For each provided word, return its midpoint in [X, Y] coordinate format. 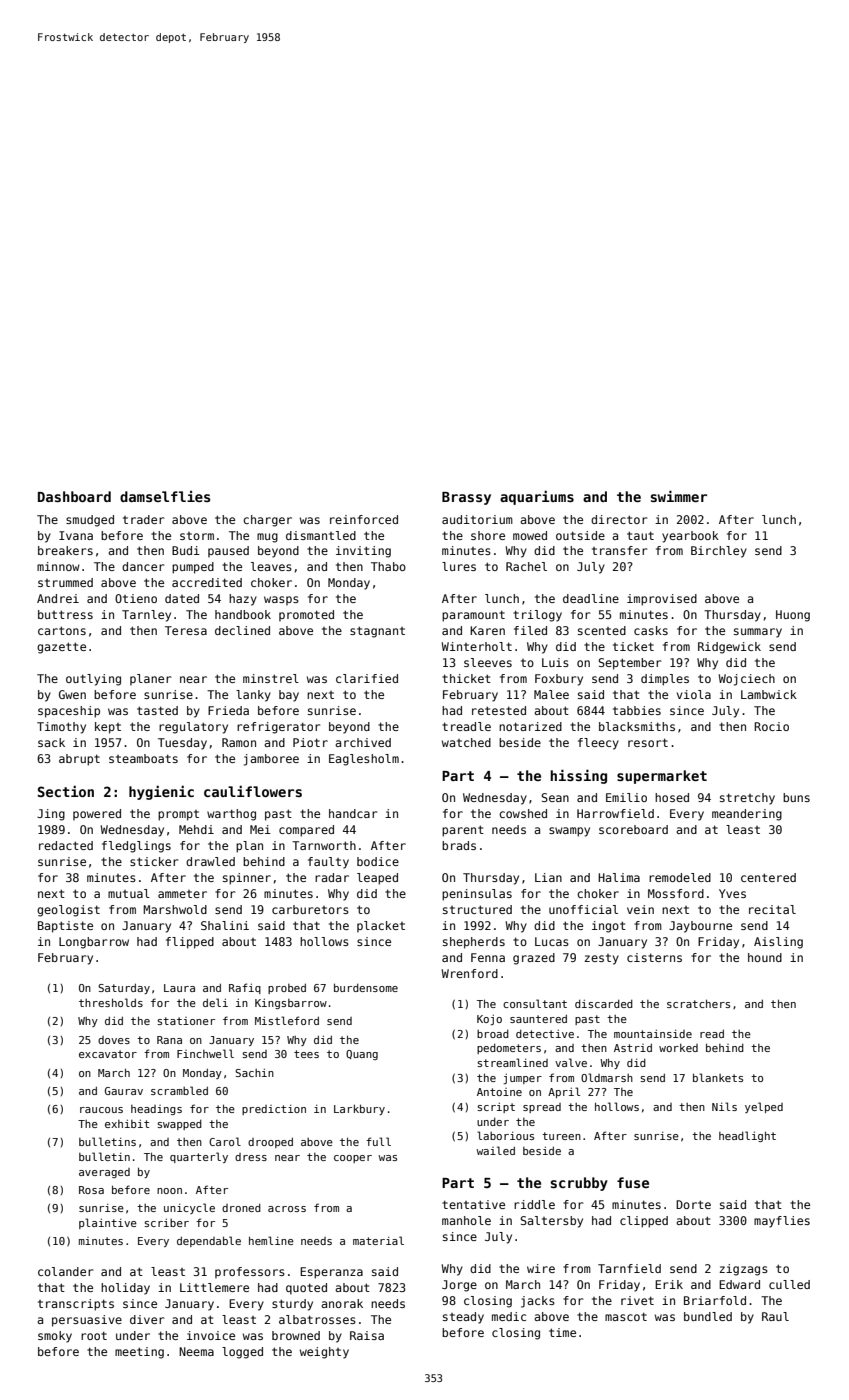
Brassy [466, 498]
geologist [68, 911]
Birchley [719, 552]
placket [381, 926]
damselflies [165, 496]
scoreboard [633, 829]
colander [66, 1271]
